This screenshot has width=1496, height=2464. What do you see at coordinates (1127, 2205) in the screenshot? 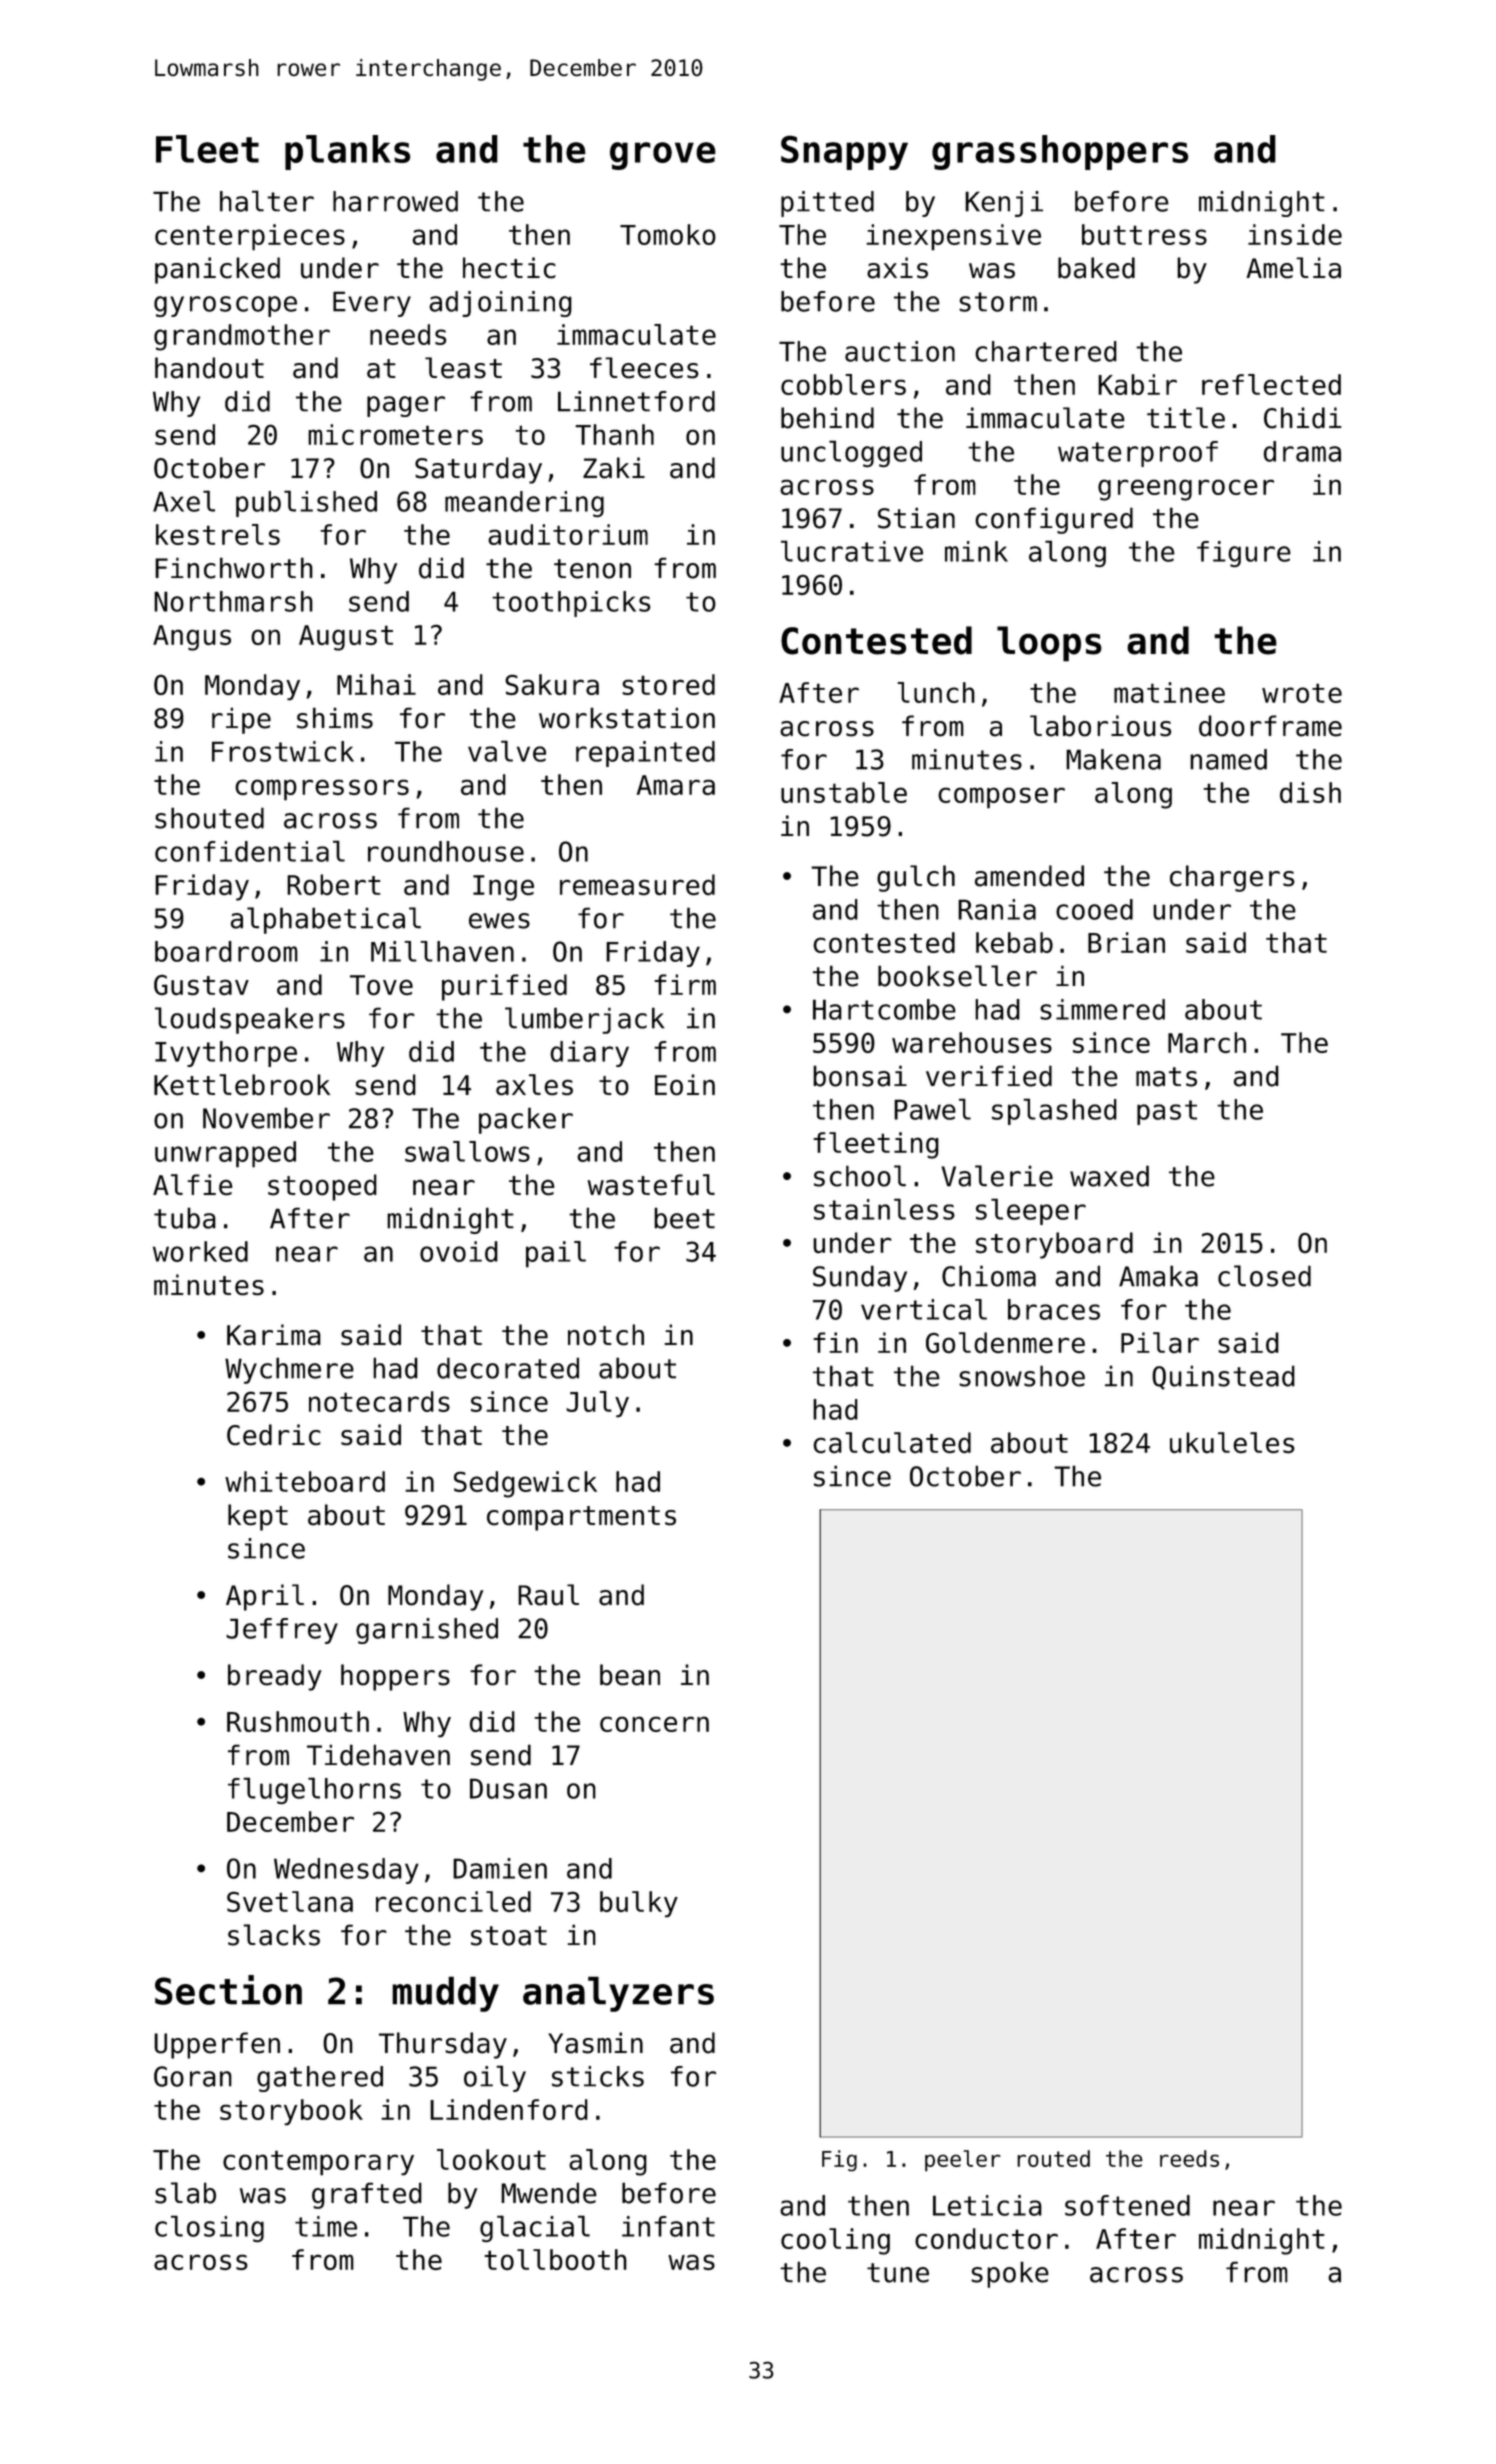
I see `softened` at bounding box center [1127, 2205].
